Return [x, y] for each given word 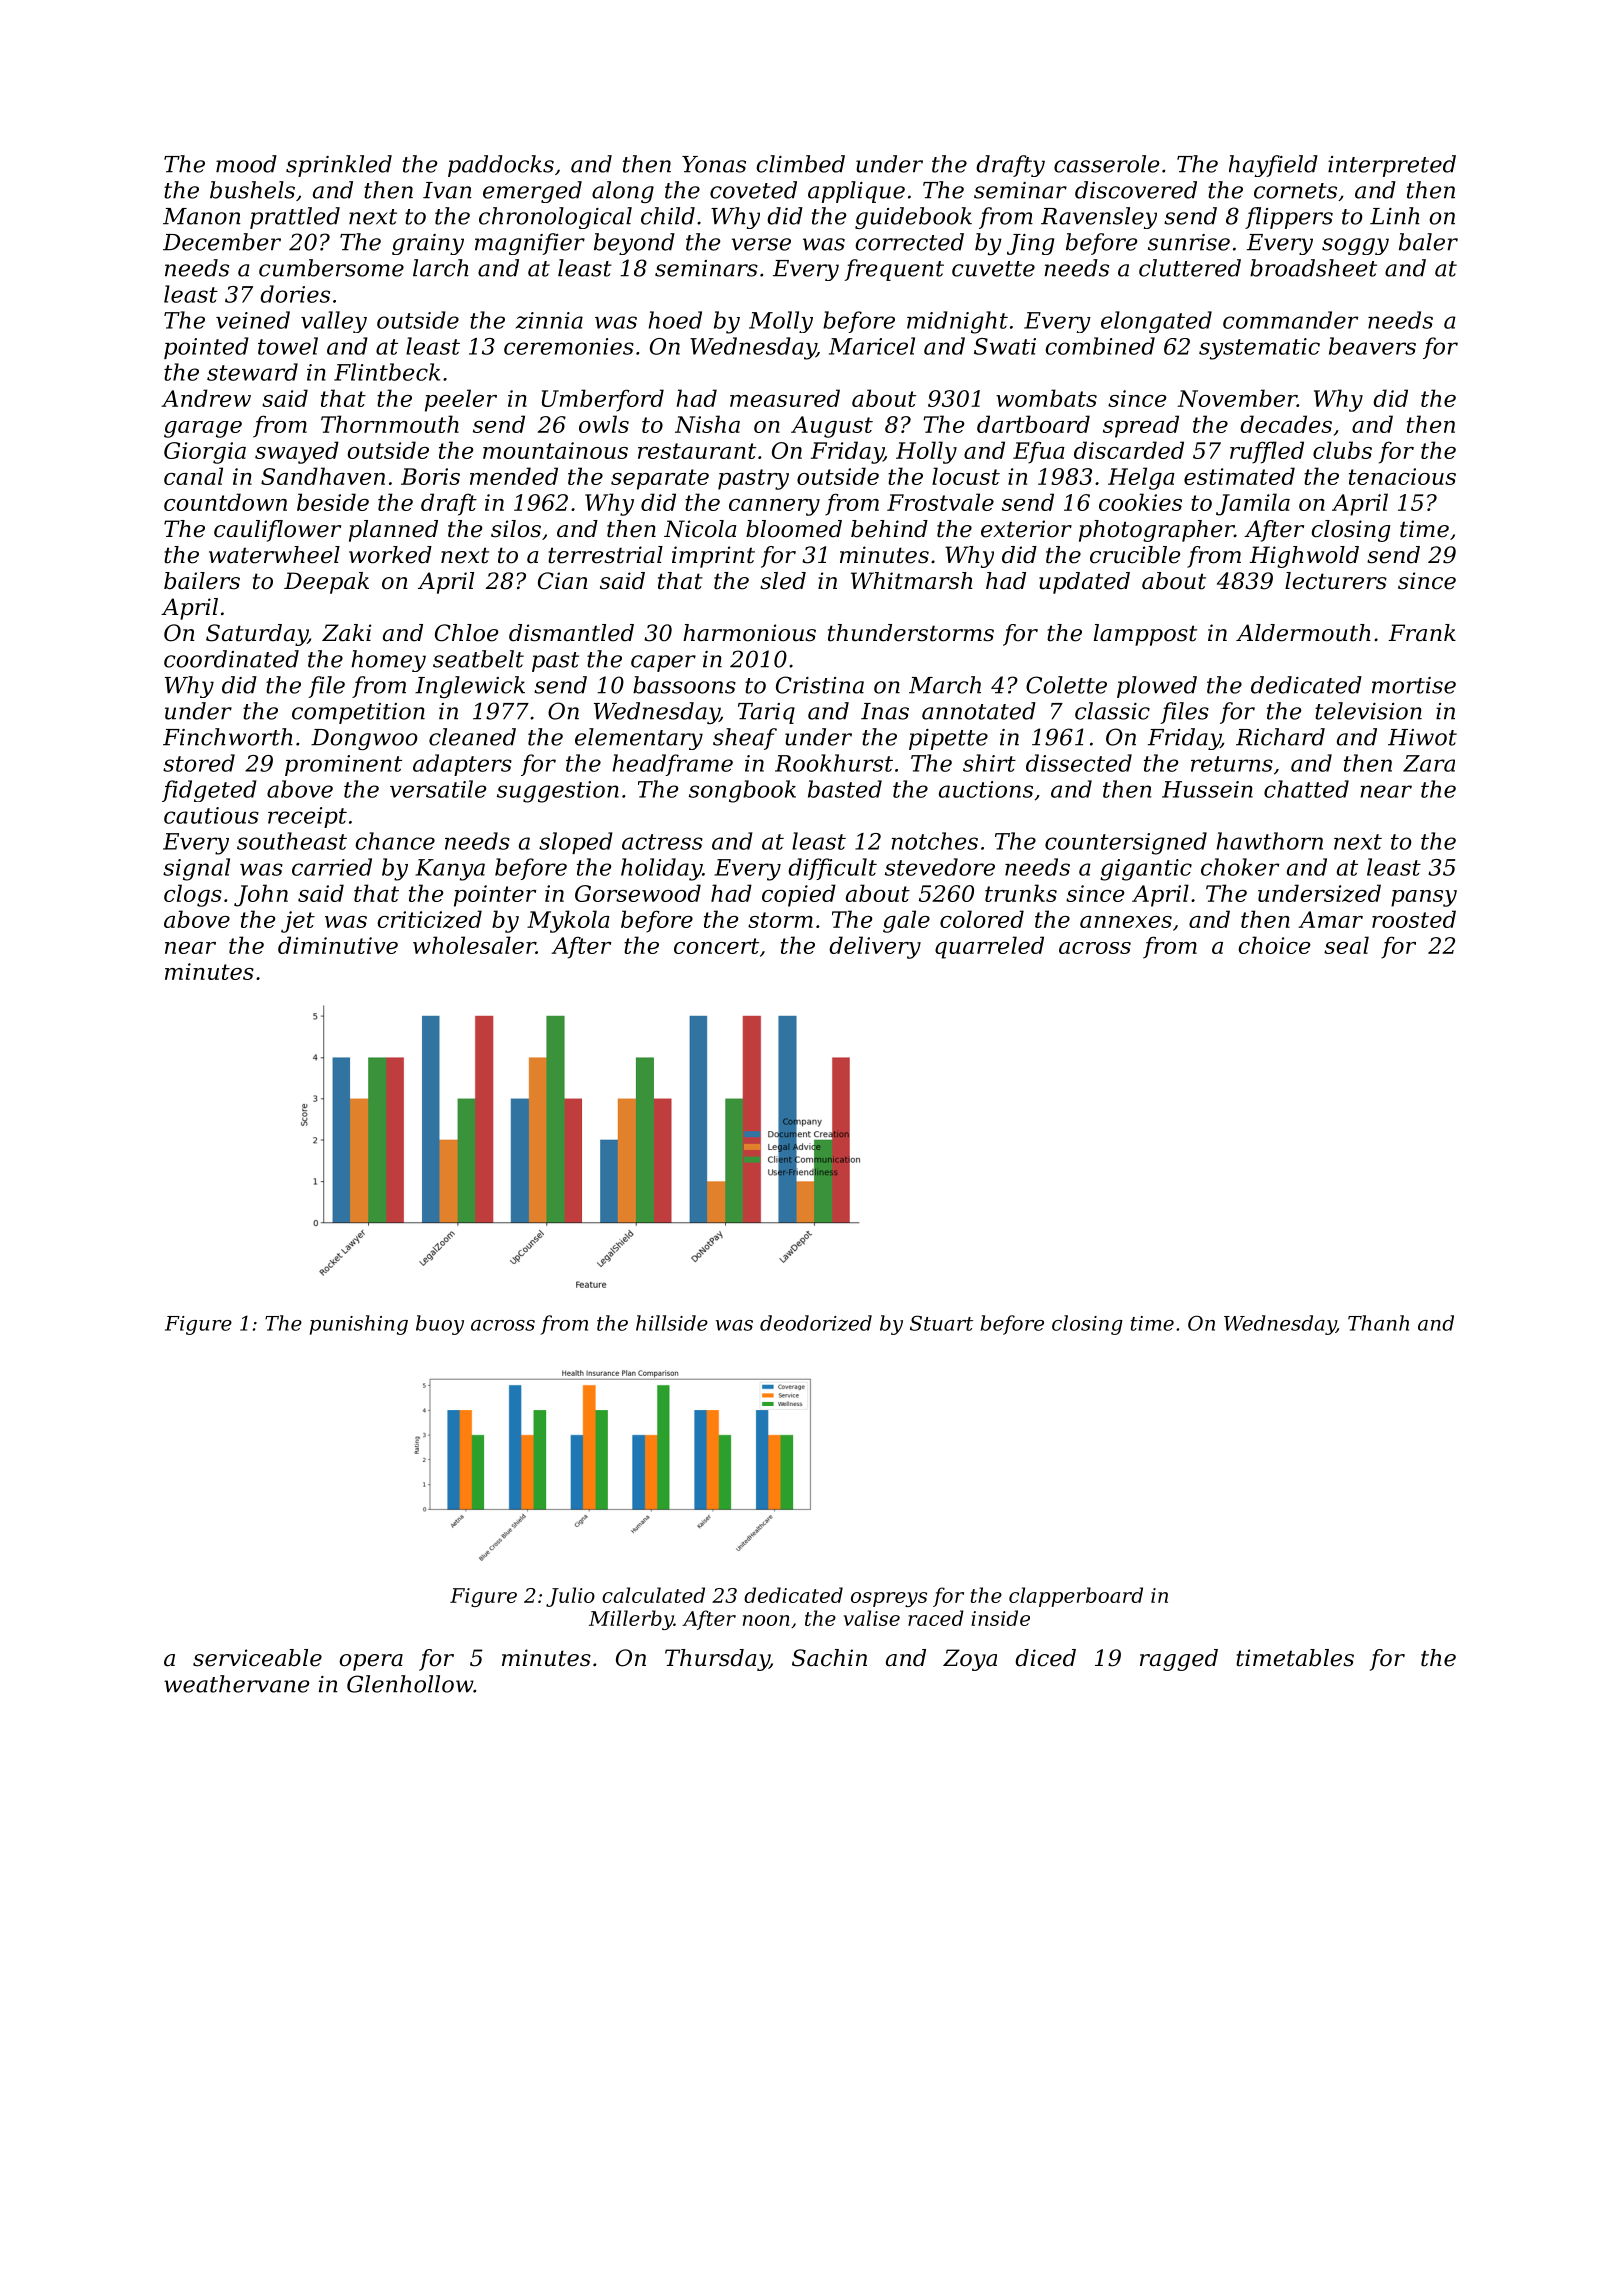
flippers [1289, 218]
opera [371, 1662]
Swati [1005, 346]
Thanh [1378, 1323]
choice [1274, 945]
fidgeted [209, 791]
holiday [661, 869]
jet [298, 922]
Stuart [941, 1323]
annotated [979, 711]
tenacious [1402, 476]
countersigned [1126, 843]
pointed [206, 348]
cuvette [993, 269]
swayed [297, 452]
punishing [359, 1325]
